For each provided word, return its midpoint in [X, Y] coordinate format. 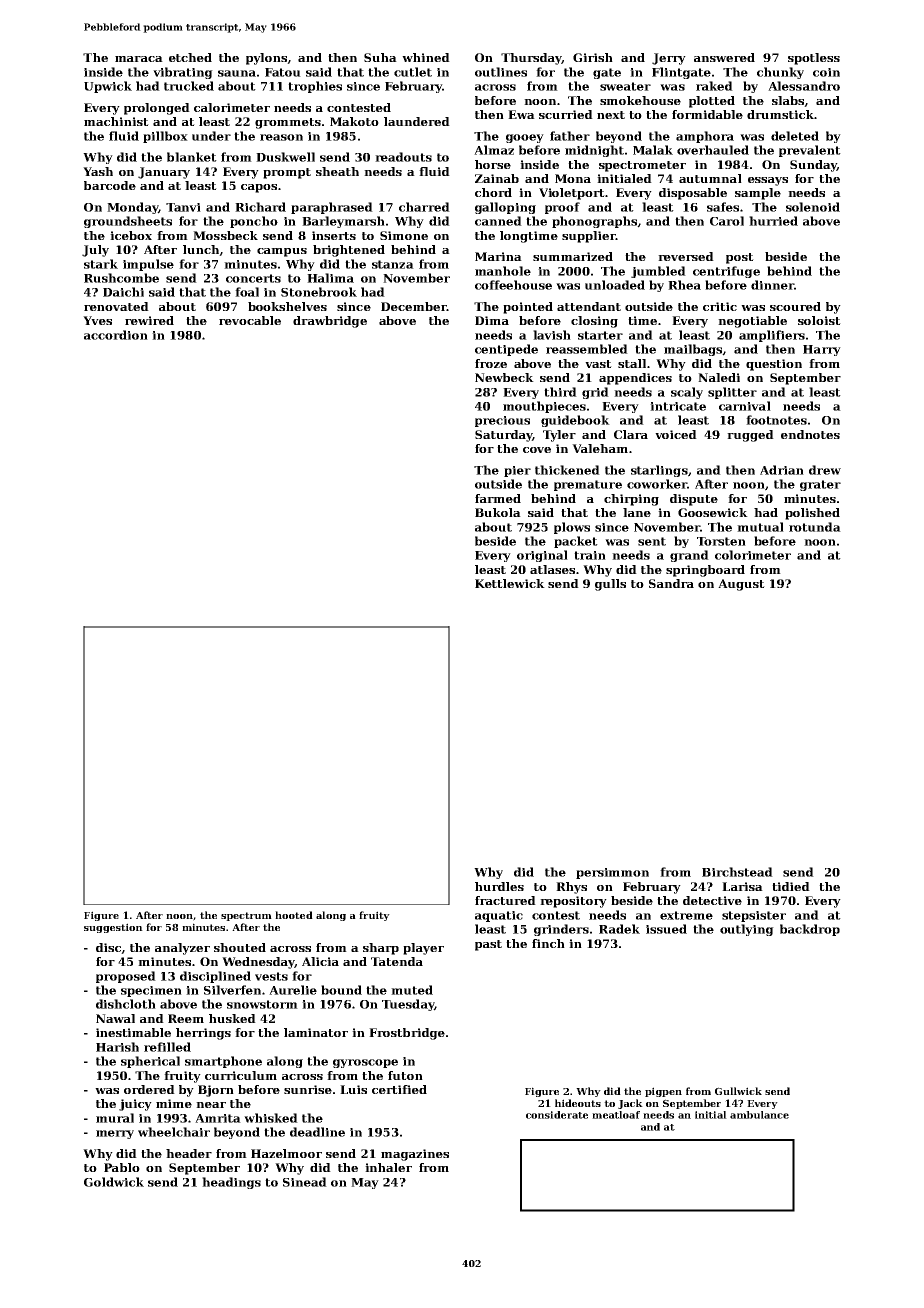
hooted [294, 915]
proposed [126, 977]
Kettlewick [510, 583]
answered [724, 57]
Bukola [498, 512]
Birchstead [737, 872]
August [741, 585]
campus [282, 252]
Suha [380, 57]
